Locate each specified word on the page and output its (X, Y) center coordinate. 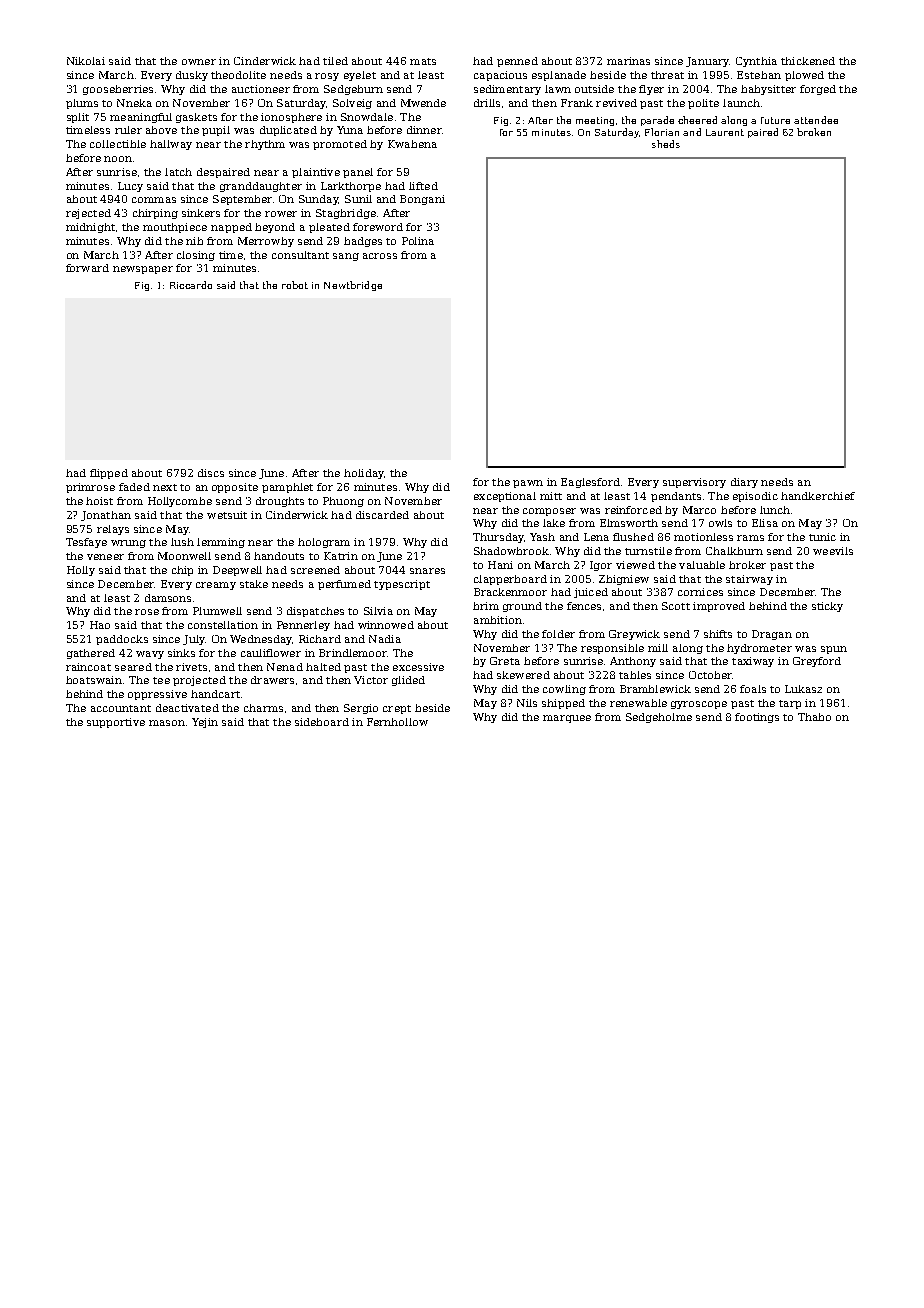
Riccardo (191, 285)
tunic (822, 537)
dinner (424, 130)
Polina (418, 241)
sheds (666, 144)
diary (744, 483)
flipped (109, 474)
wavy (150, 655)
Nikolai (86, 61)
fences (584, 606)
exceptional (505, 497)
